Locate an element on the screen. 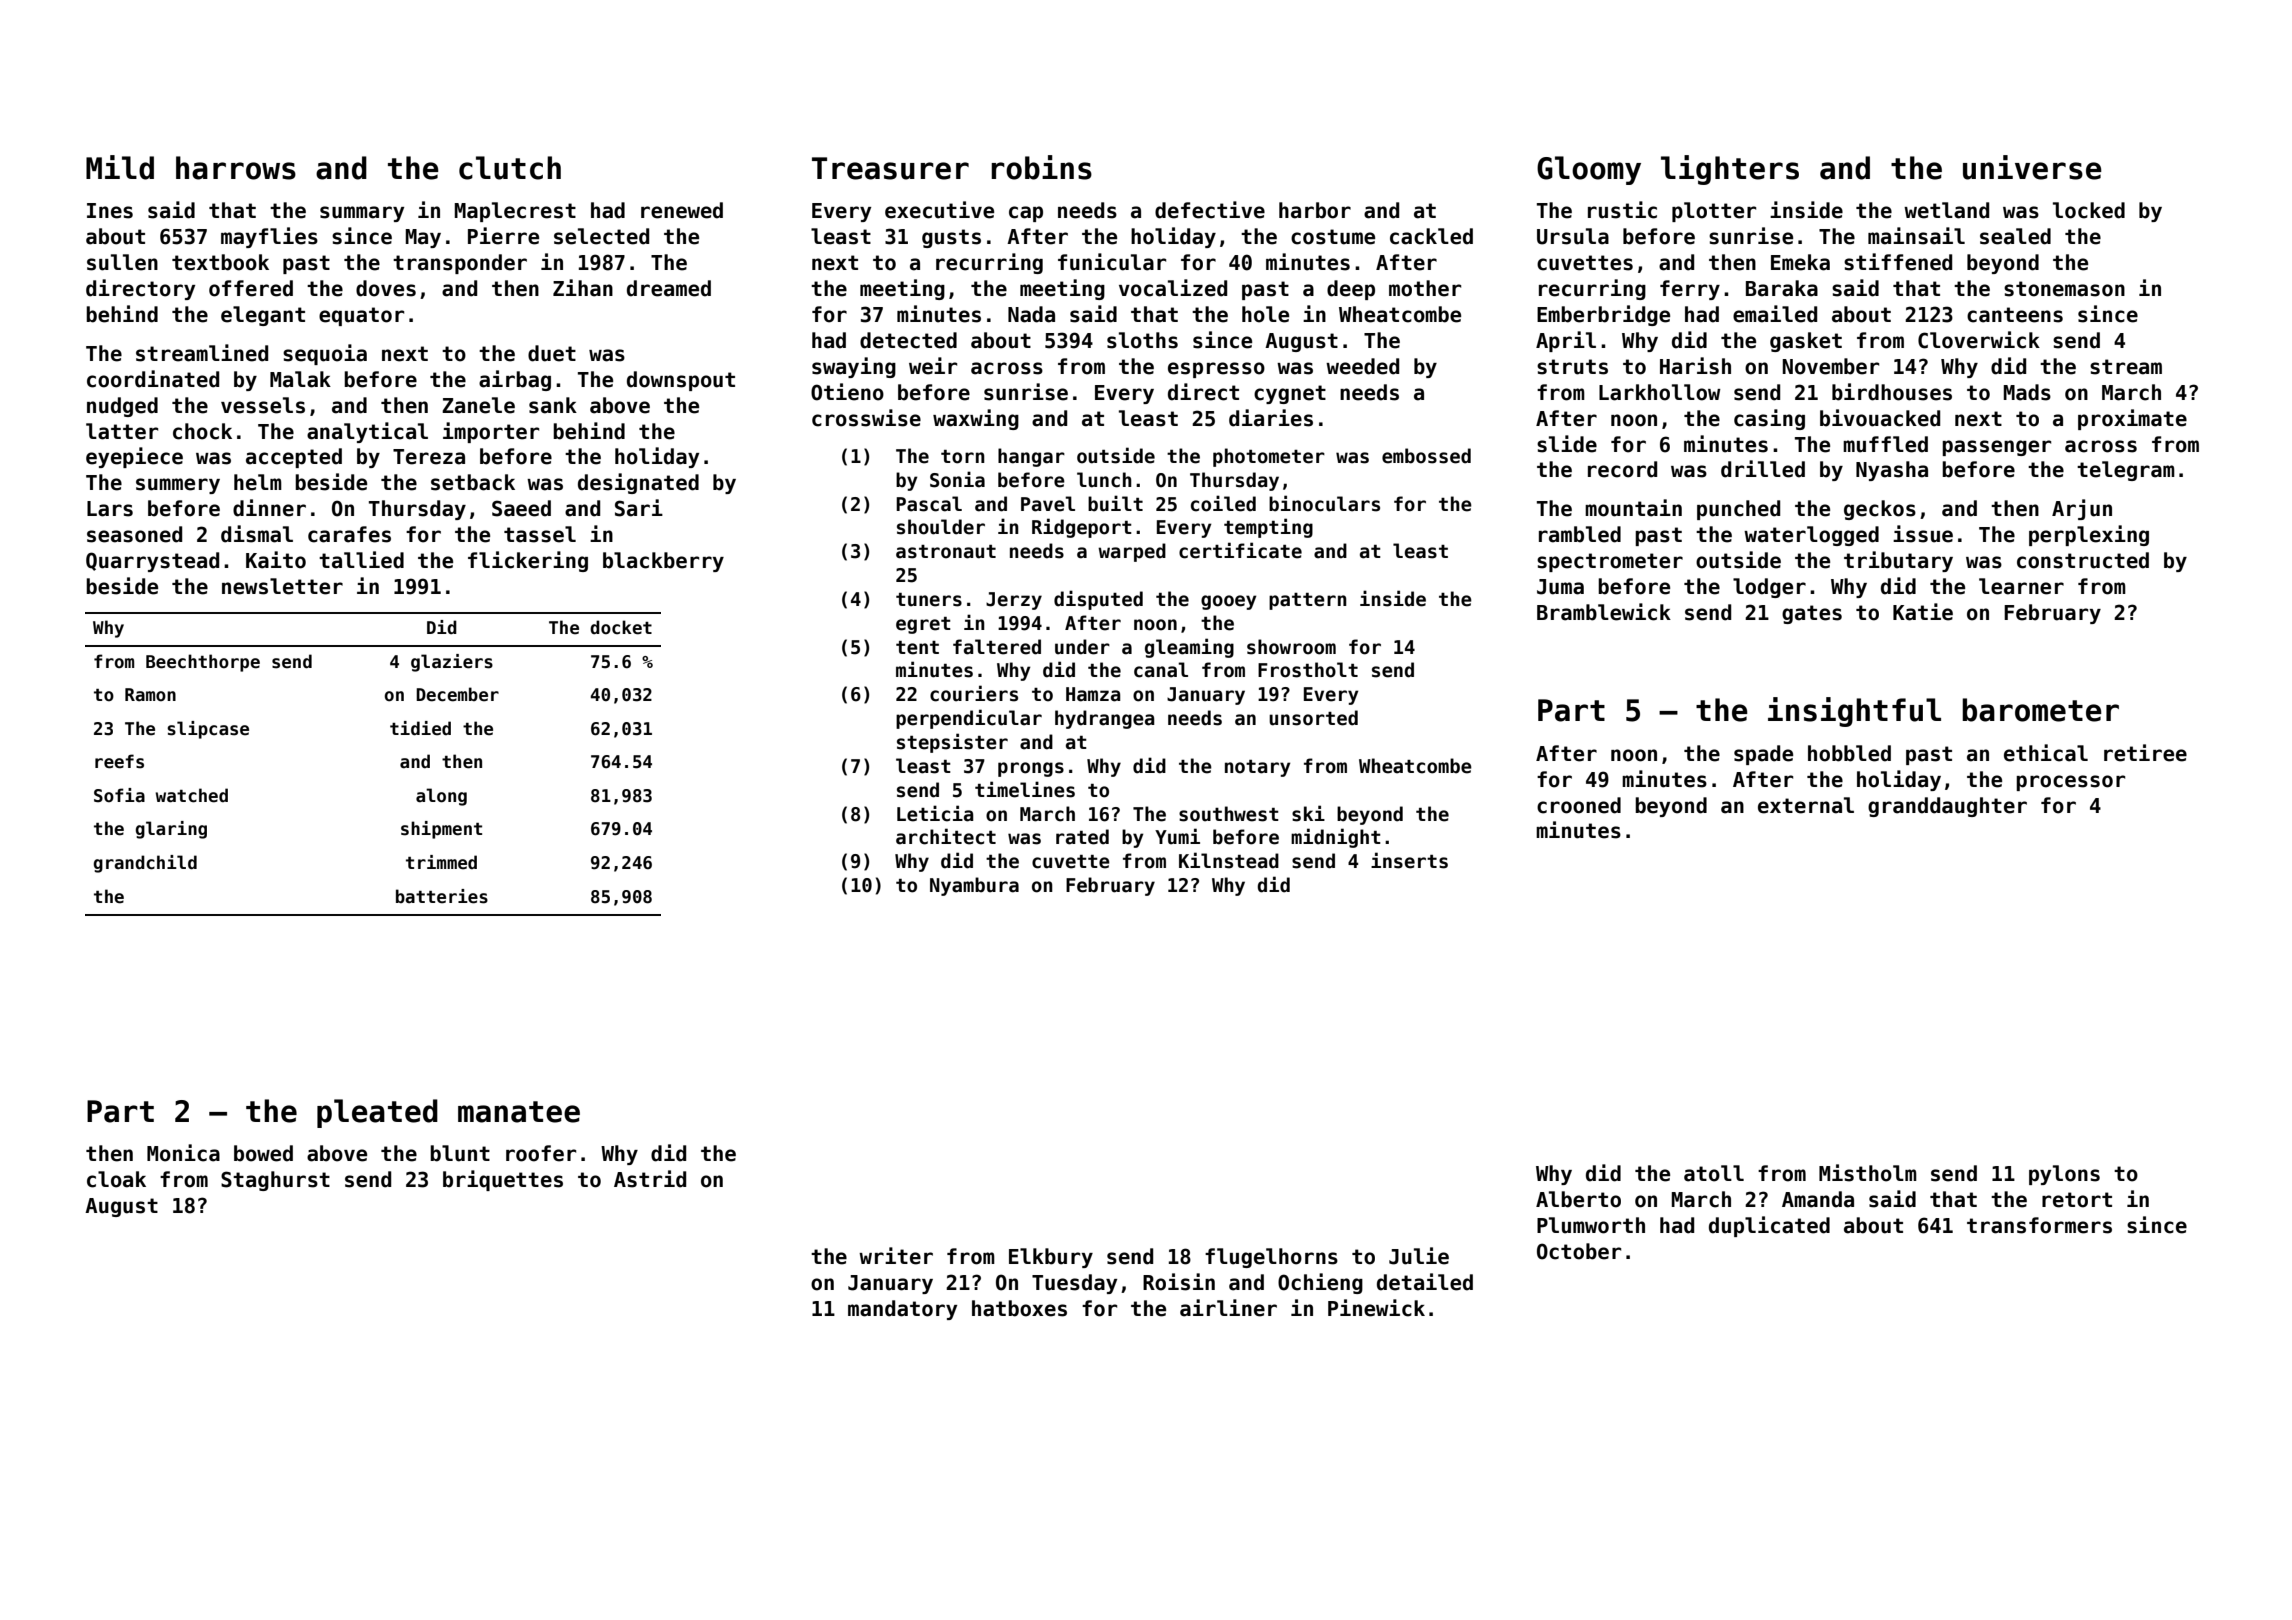 This screenshot has height=1620, width=2292. deep is located at coordinates (1351, 290).
